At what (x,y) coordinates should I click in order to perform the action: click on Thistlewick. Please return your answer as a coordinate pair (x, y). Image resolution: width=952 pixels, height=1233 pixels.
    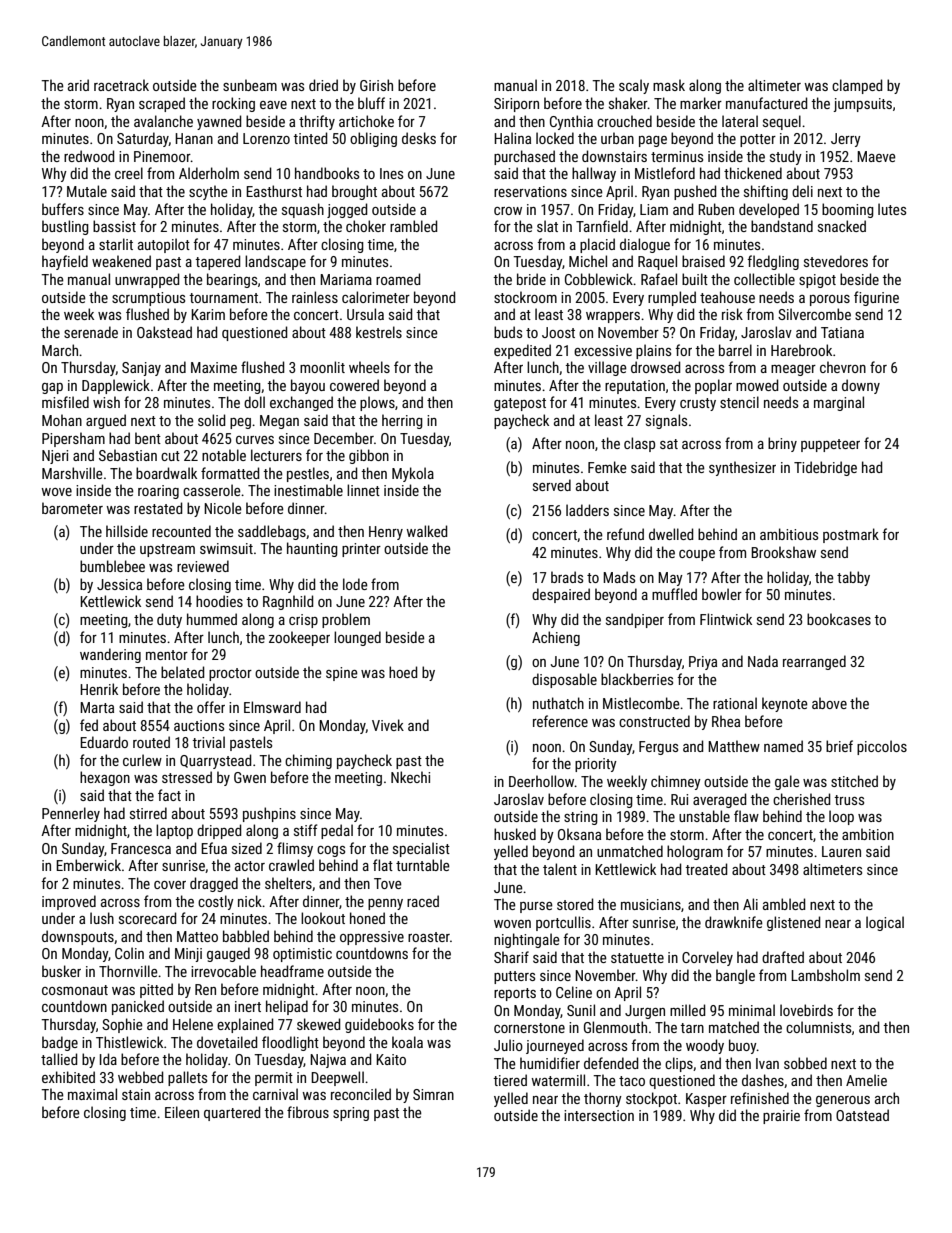
    Looking at the image, I should click on (129, 1042).
